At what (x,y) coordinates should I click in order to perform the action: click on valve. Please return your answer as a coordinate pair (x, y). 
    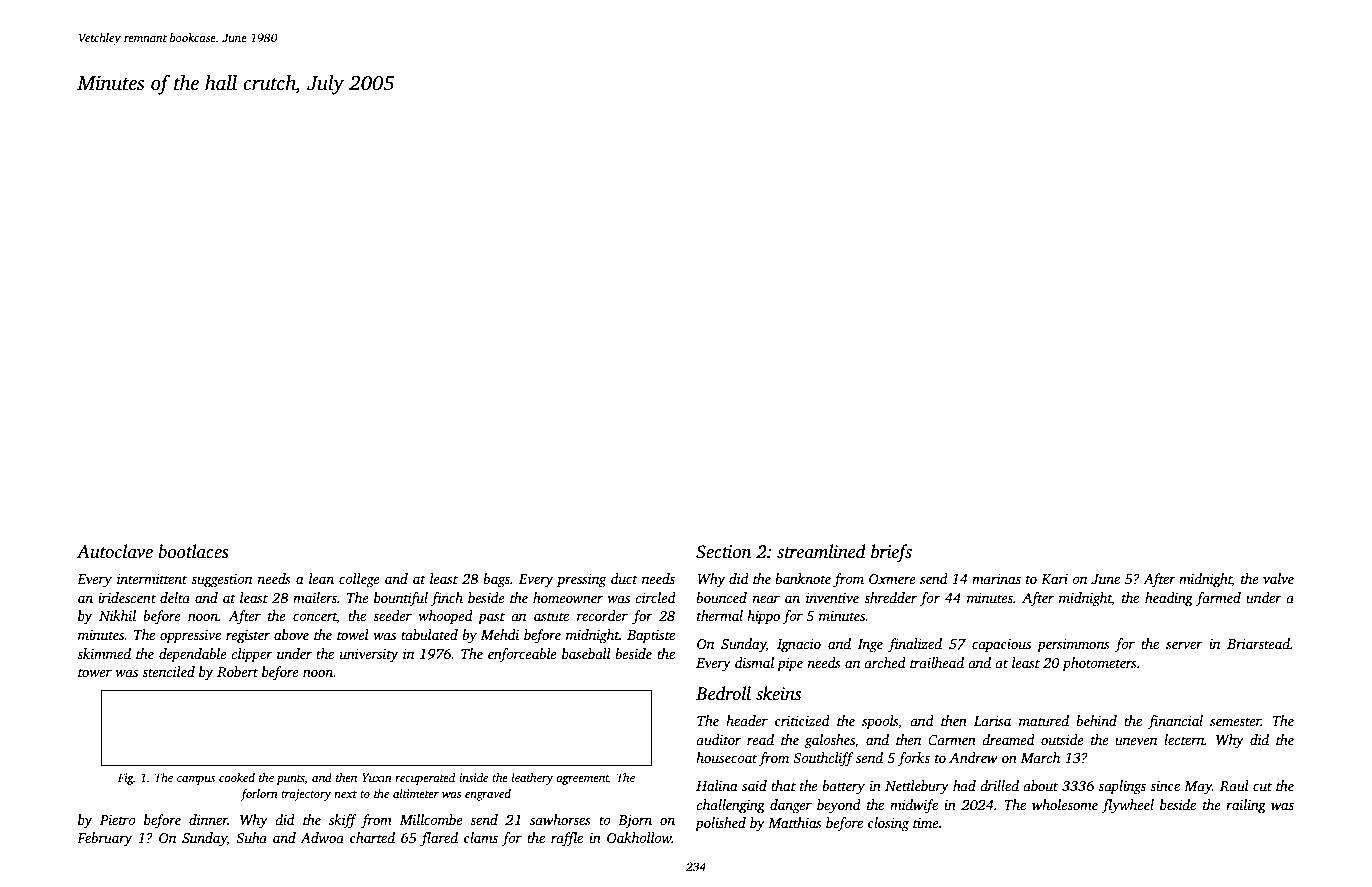
    Looking at the image, I should click on (1278, 578).
